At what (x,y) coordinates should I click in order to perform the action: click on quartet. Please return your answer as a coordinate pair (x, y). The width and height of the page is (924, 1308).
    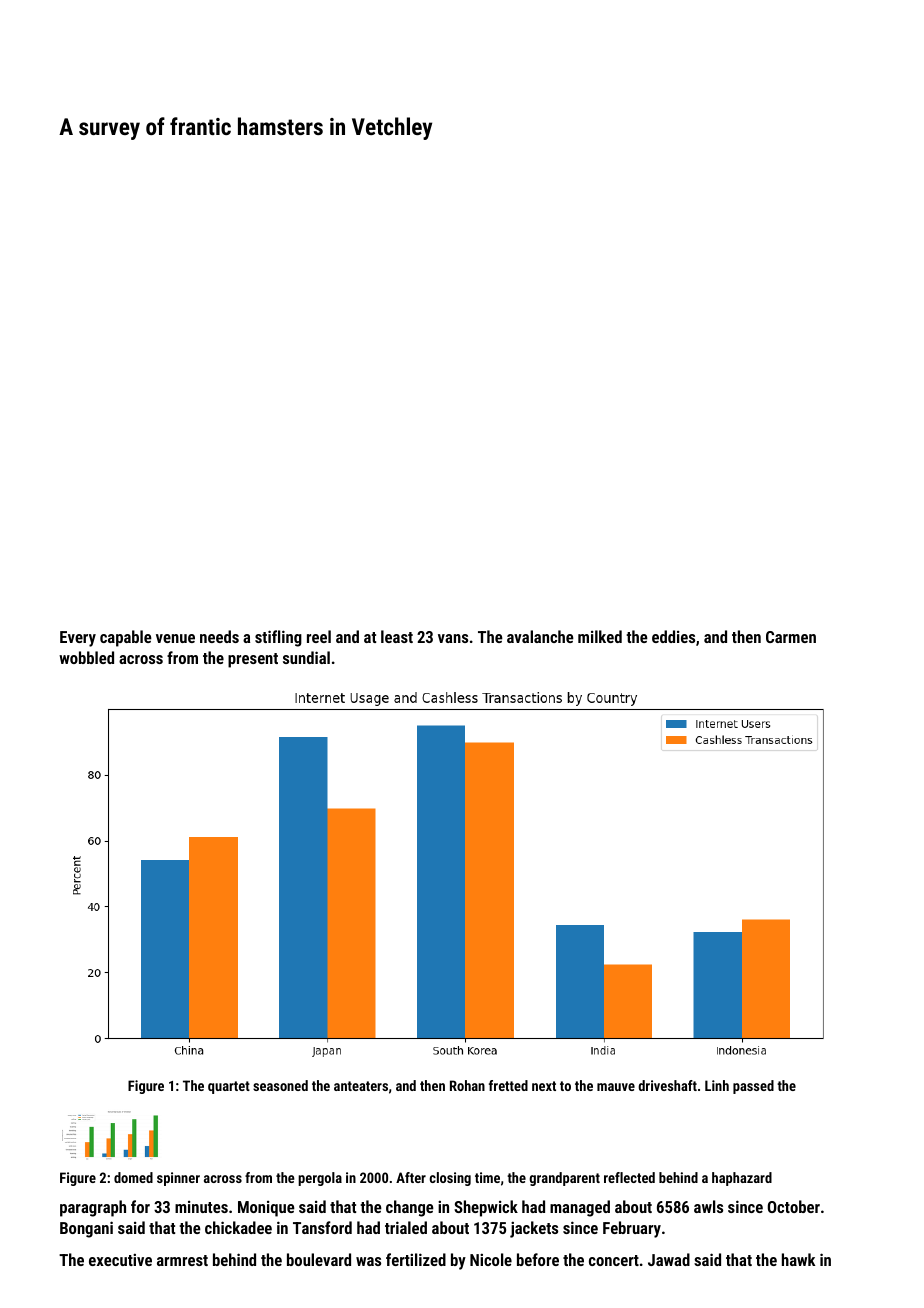
    Looking at the image, I should click on (229, 1087).
